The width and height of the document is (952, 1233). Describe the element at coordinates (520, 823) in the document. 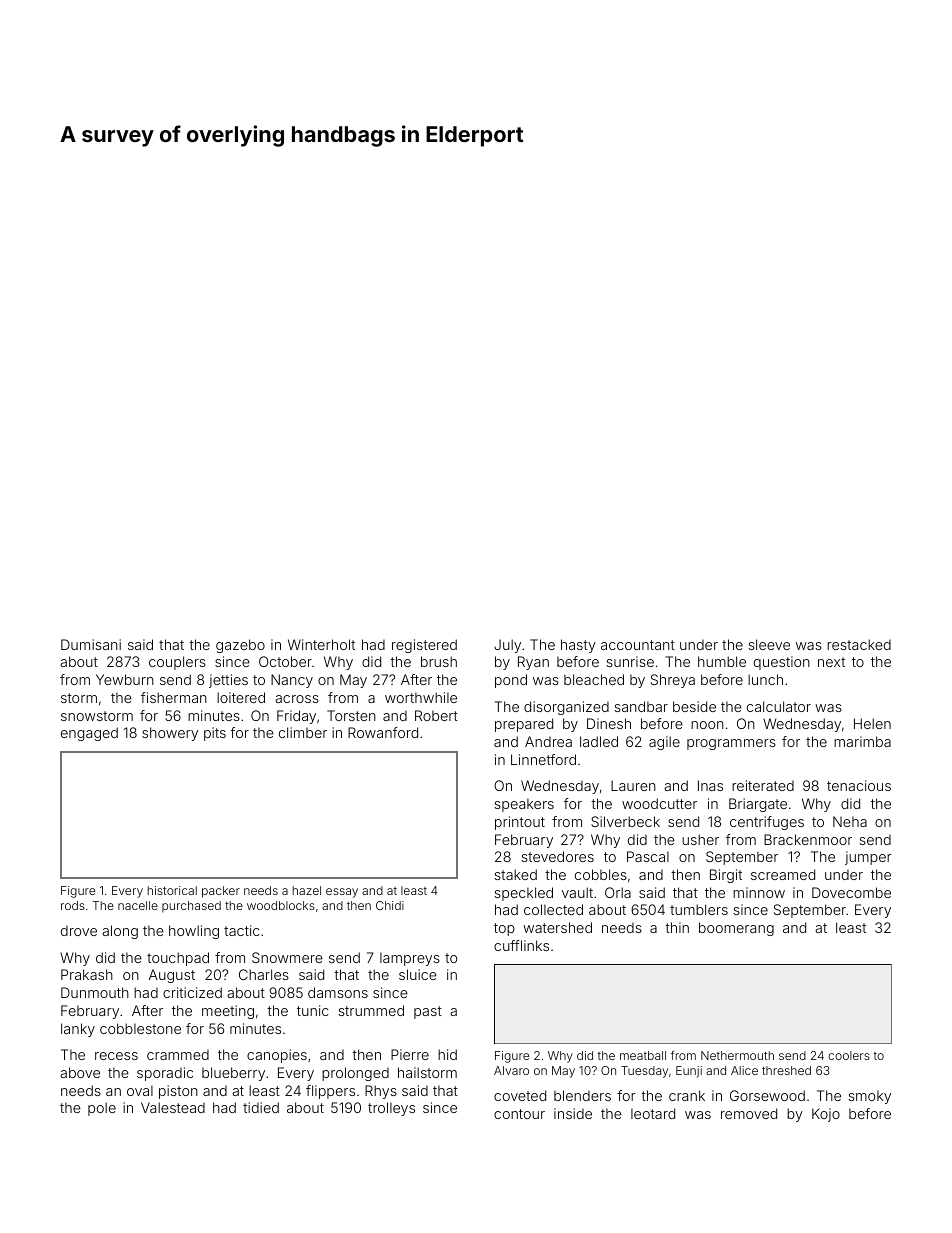

I see `printout` at that location.
